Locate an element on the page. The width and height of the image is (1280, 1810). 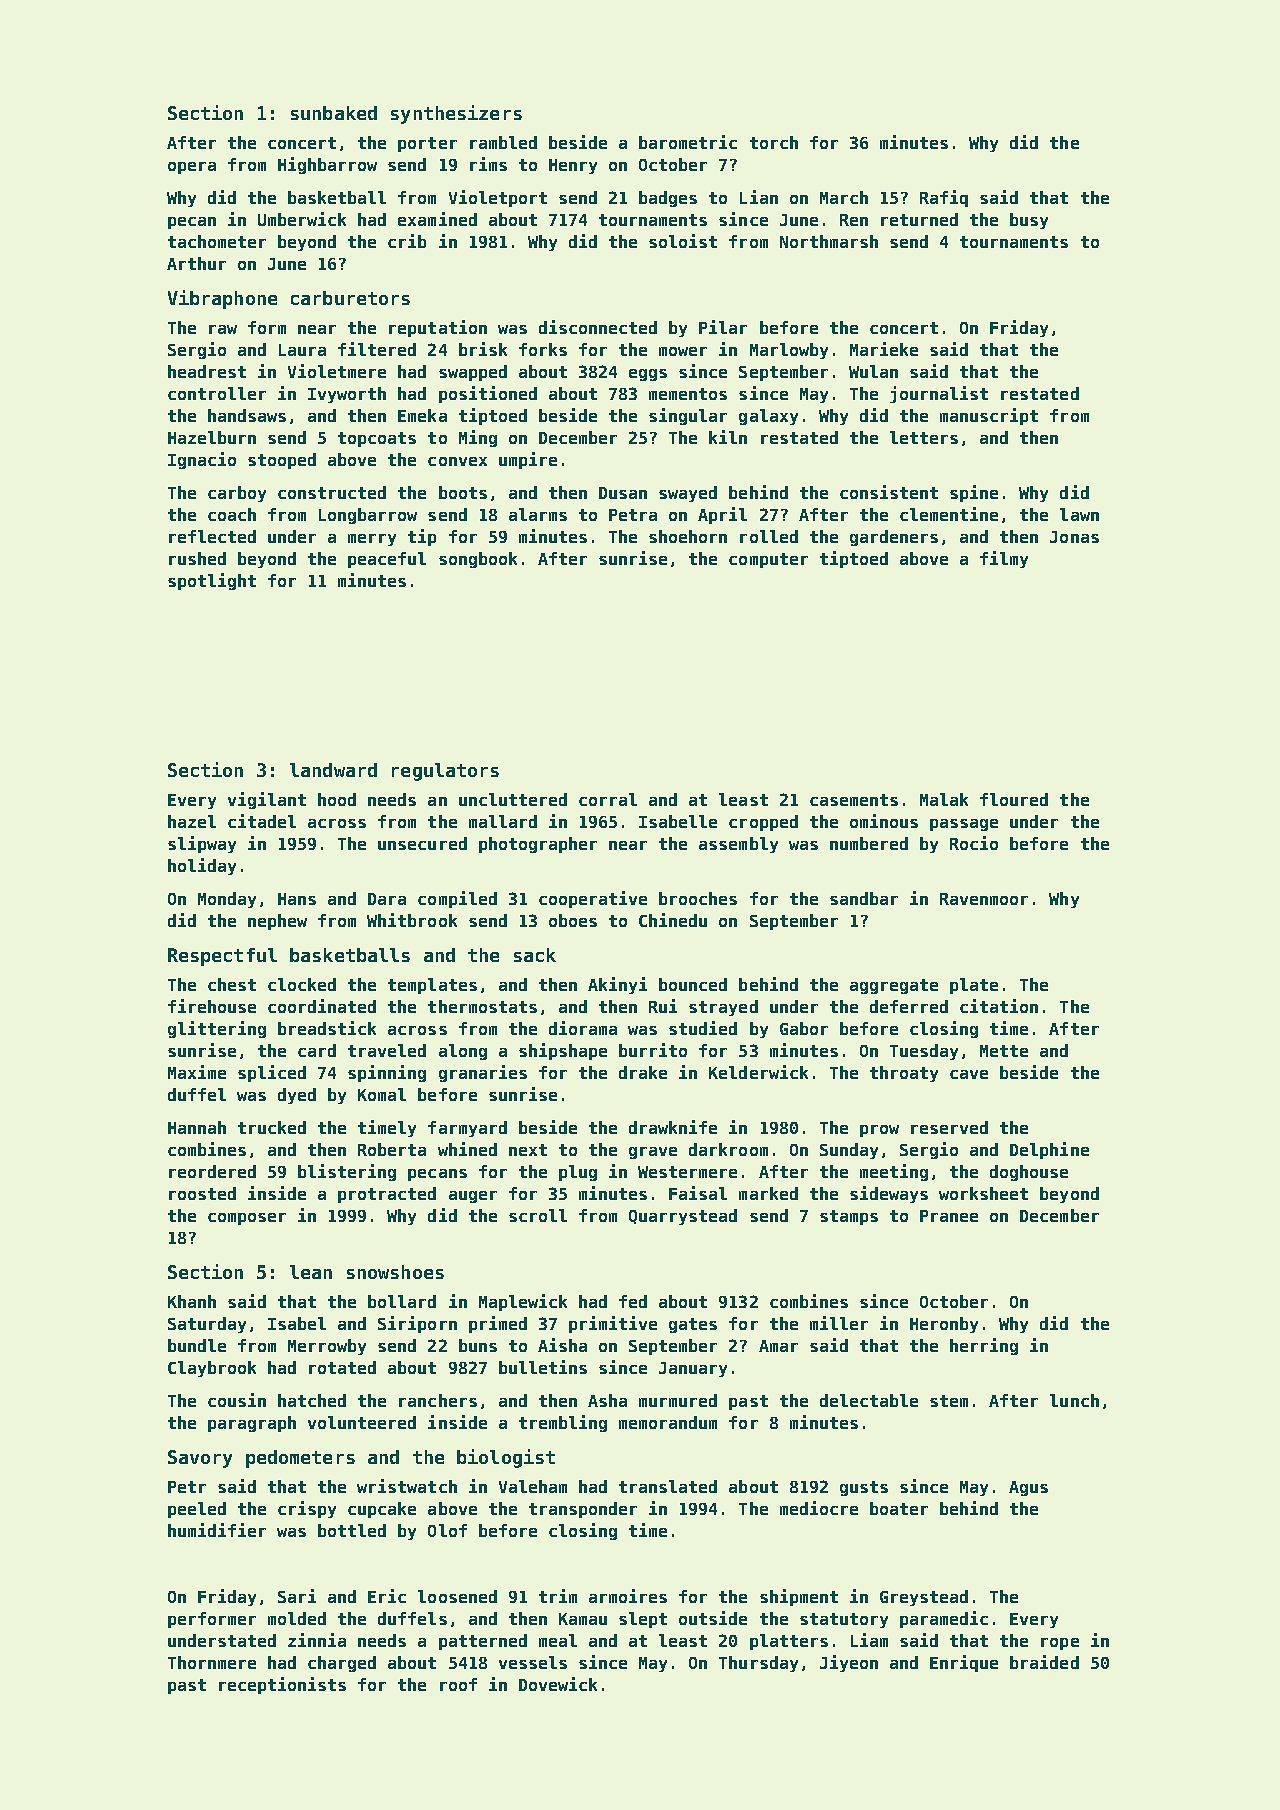
peeled is located at coordinates (197, 1510).
